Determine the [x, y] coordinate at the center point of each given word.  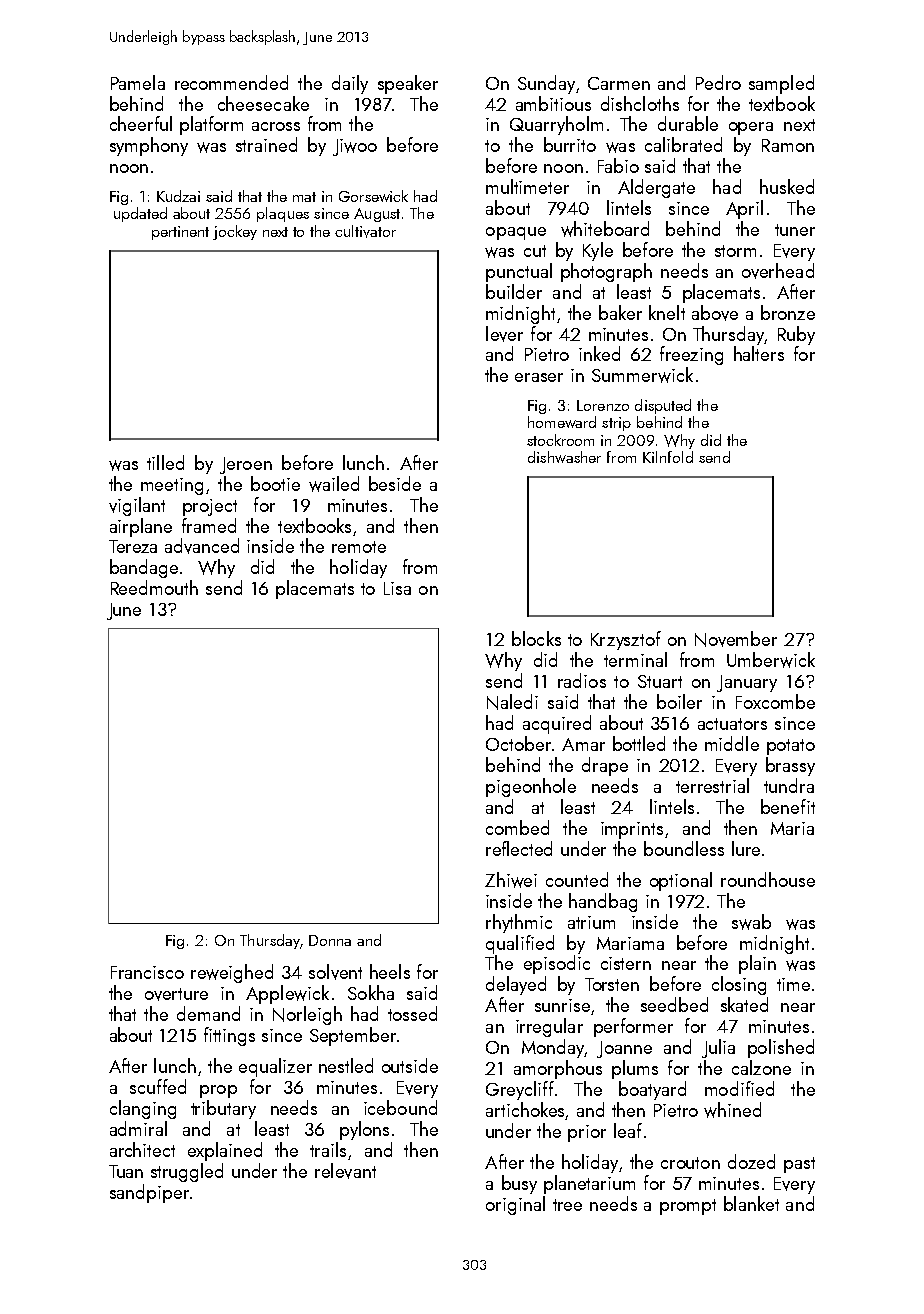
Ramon [788, 145]
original [515, 1205]
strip [616, 424]
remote [359, 547]
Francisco [147, 972]
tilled [165, 462]
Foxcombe [775, 701]
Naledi [512, 702]
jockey [235, 232]
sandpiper [149, 1193]
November [736, 639]
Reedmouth [154, 587]
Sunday [546, 84]
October [518, 743]
